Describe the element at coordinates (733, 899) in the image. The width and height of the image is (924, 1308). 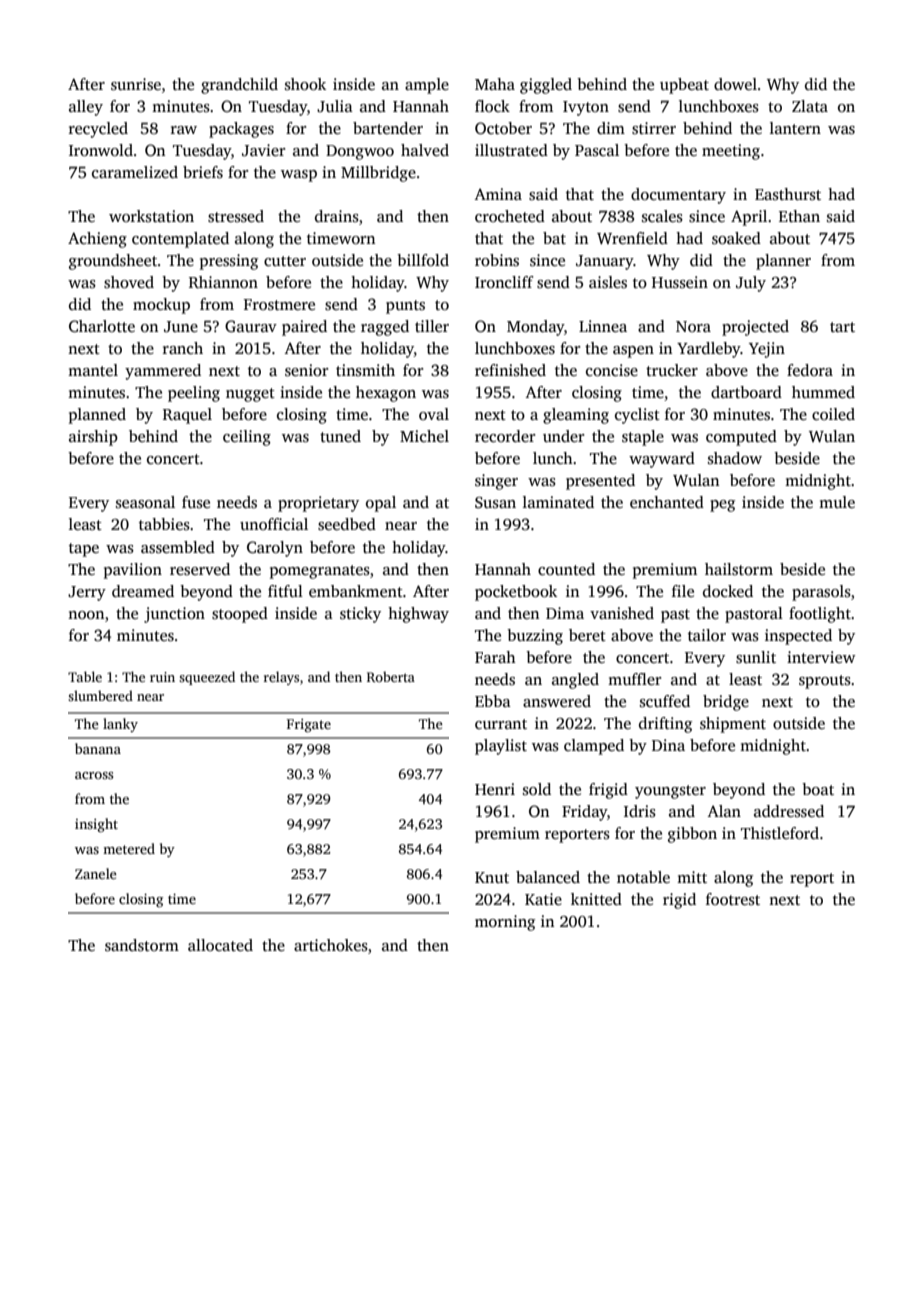
I see `footrest` at that location.
